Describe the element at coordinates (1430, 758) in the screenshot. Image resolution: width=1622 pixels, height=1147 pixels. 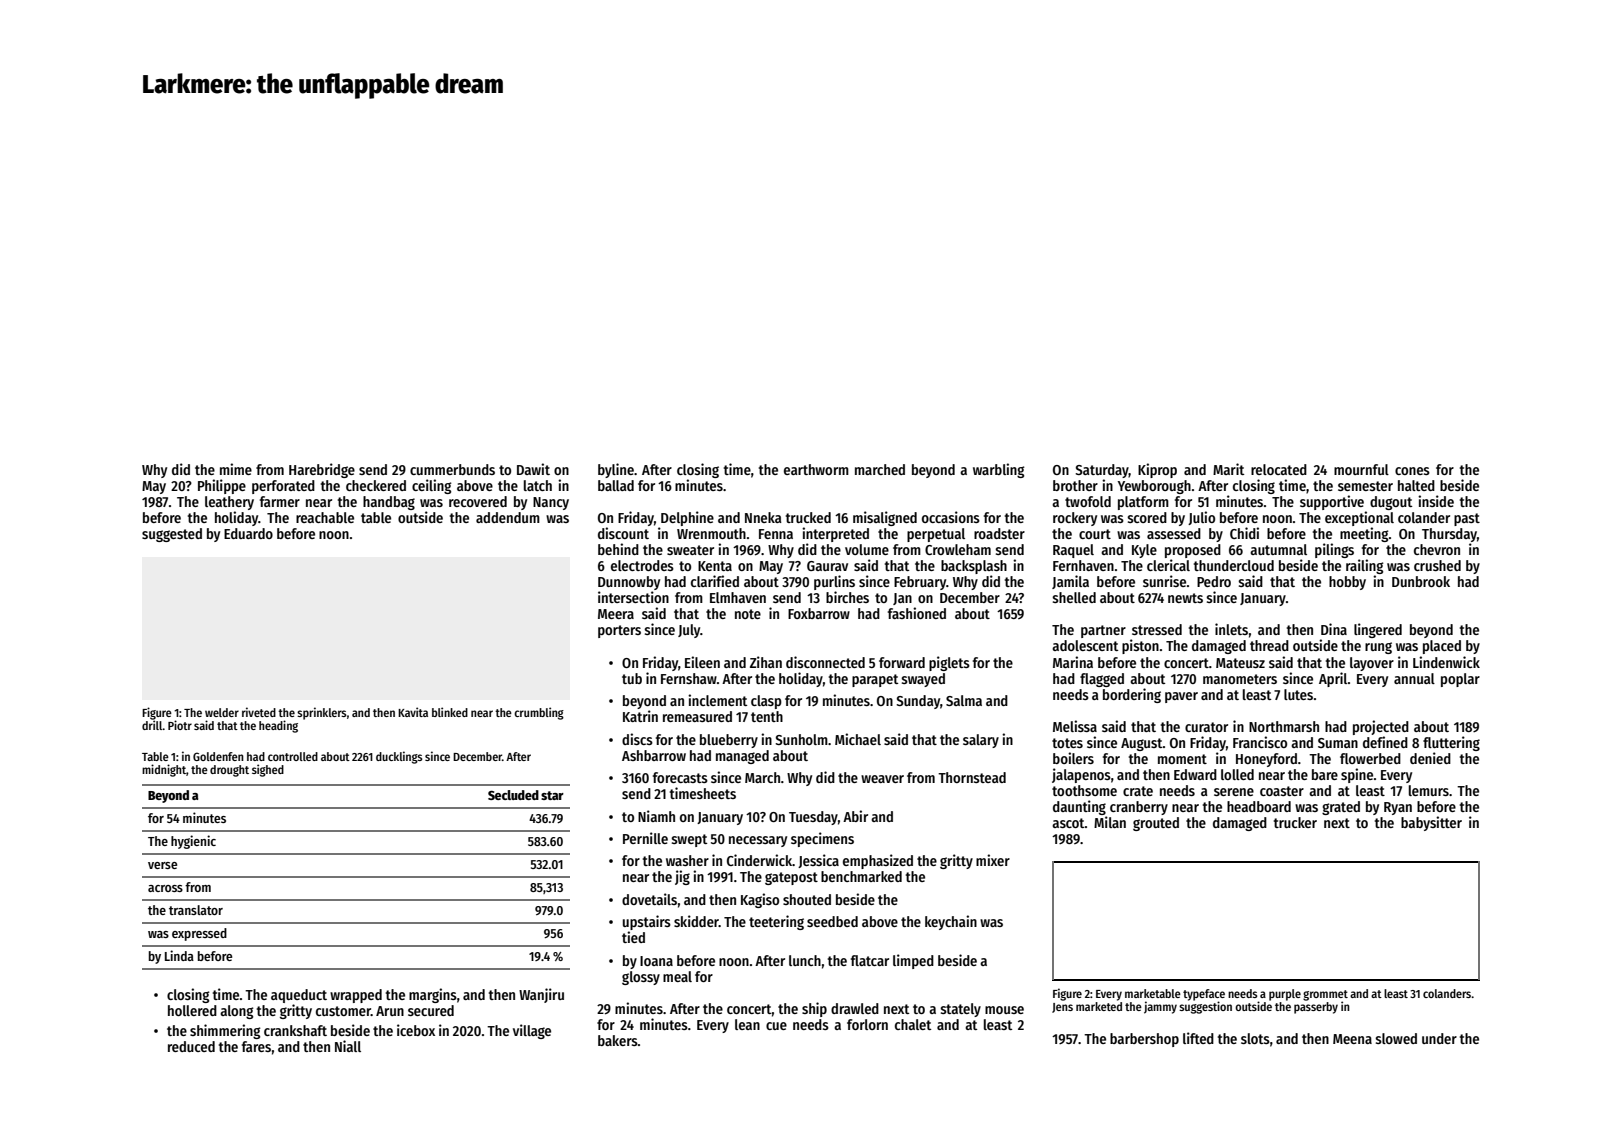
I see `denied` at that location.
